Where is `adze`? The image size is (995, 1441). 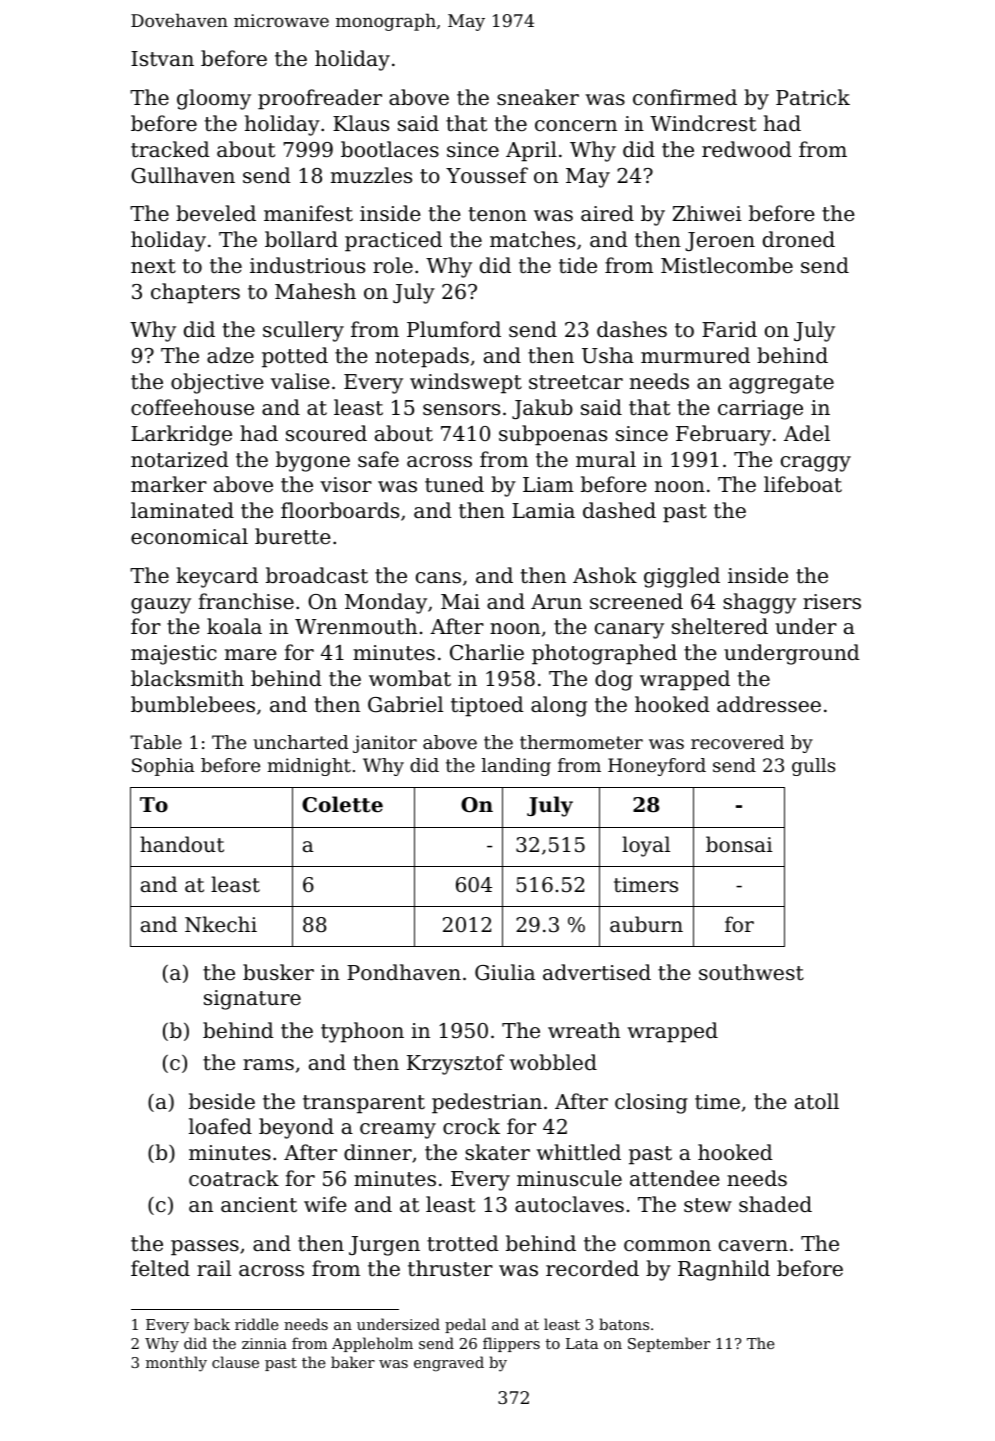
adze is located at coordinates (230, 355).
